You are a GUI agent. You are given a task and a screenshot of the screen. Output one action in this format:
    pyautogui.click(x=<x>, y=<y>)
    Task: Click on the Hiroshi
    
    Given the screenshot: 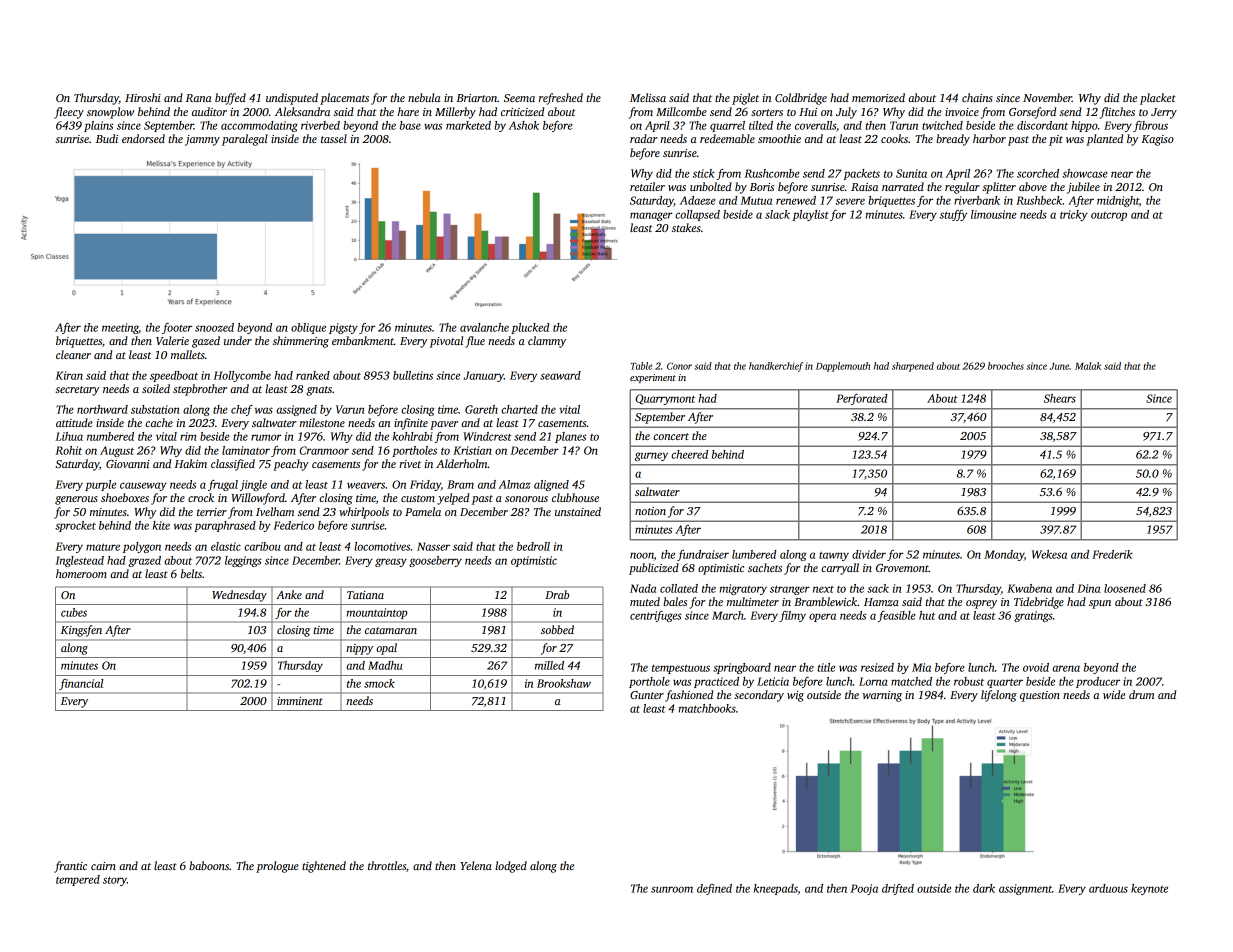 What is the action you would take?
    pyautogui.click(x=143, y=97)
